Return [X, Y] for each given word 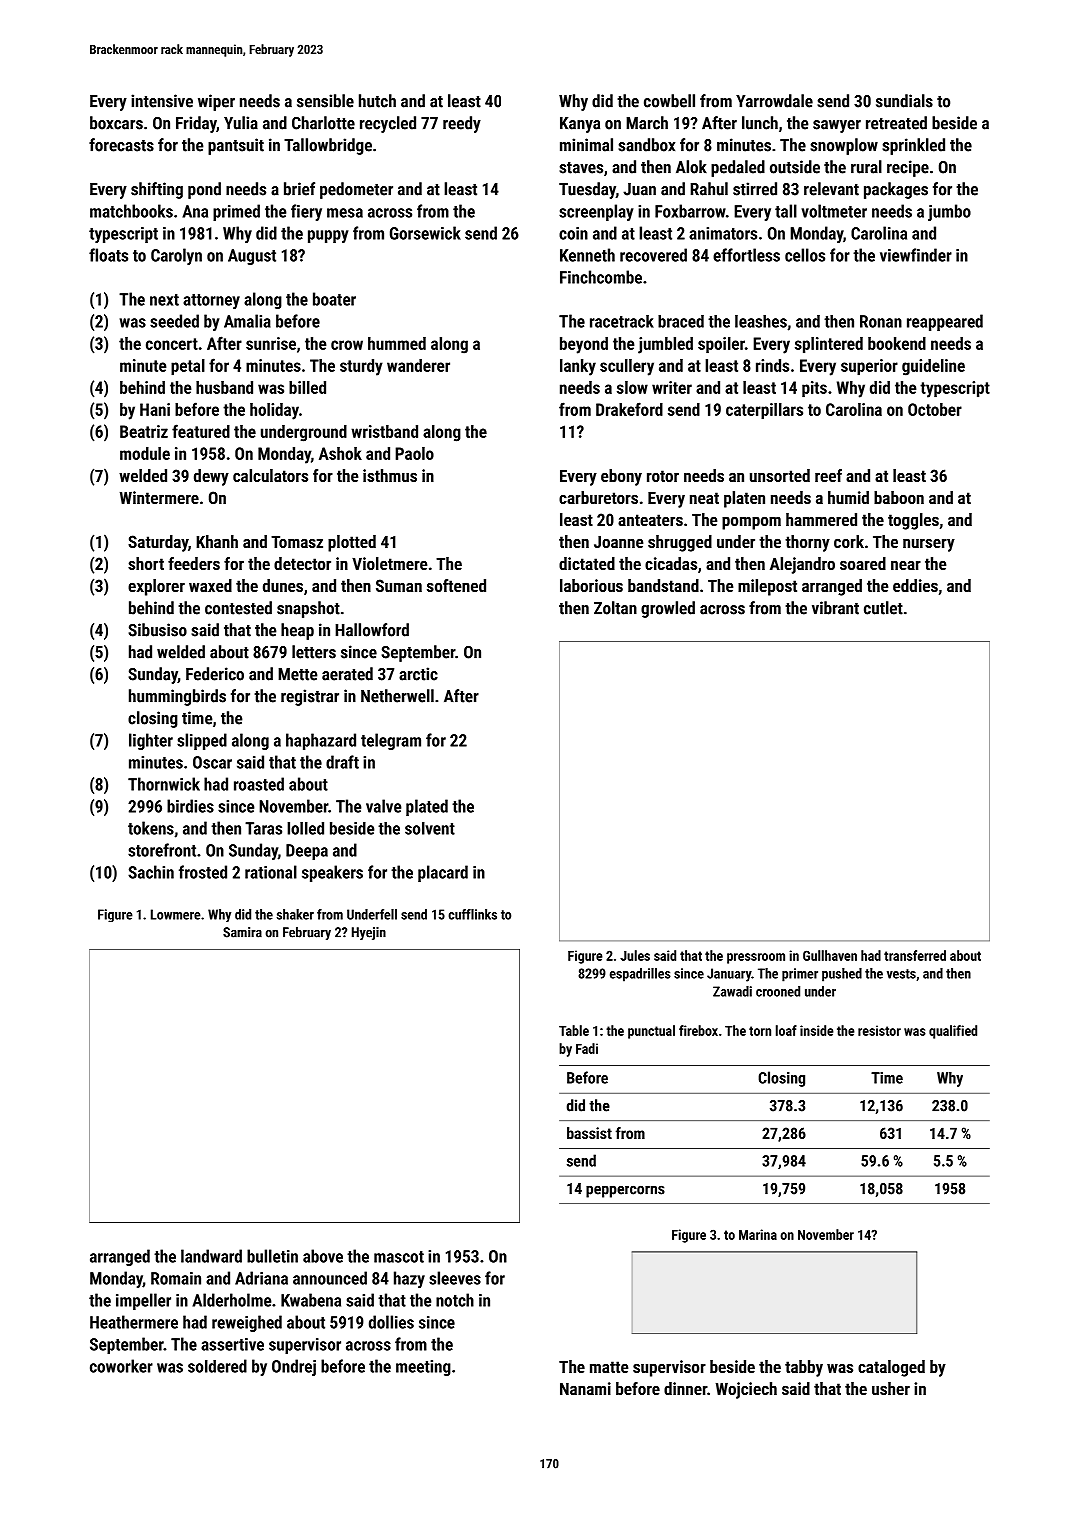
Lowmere [176, 914]
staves [581, 168]
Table [574, 1030]
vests [901, 974]
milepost [767, 587]
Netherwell [397, 696]
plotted [352, 543]
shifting [157, 190]
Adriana [261, 1278]
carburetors [598, 497]
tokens [151, 828]
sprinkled [913, 146]
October [935, 409]
